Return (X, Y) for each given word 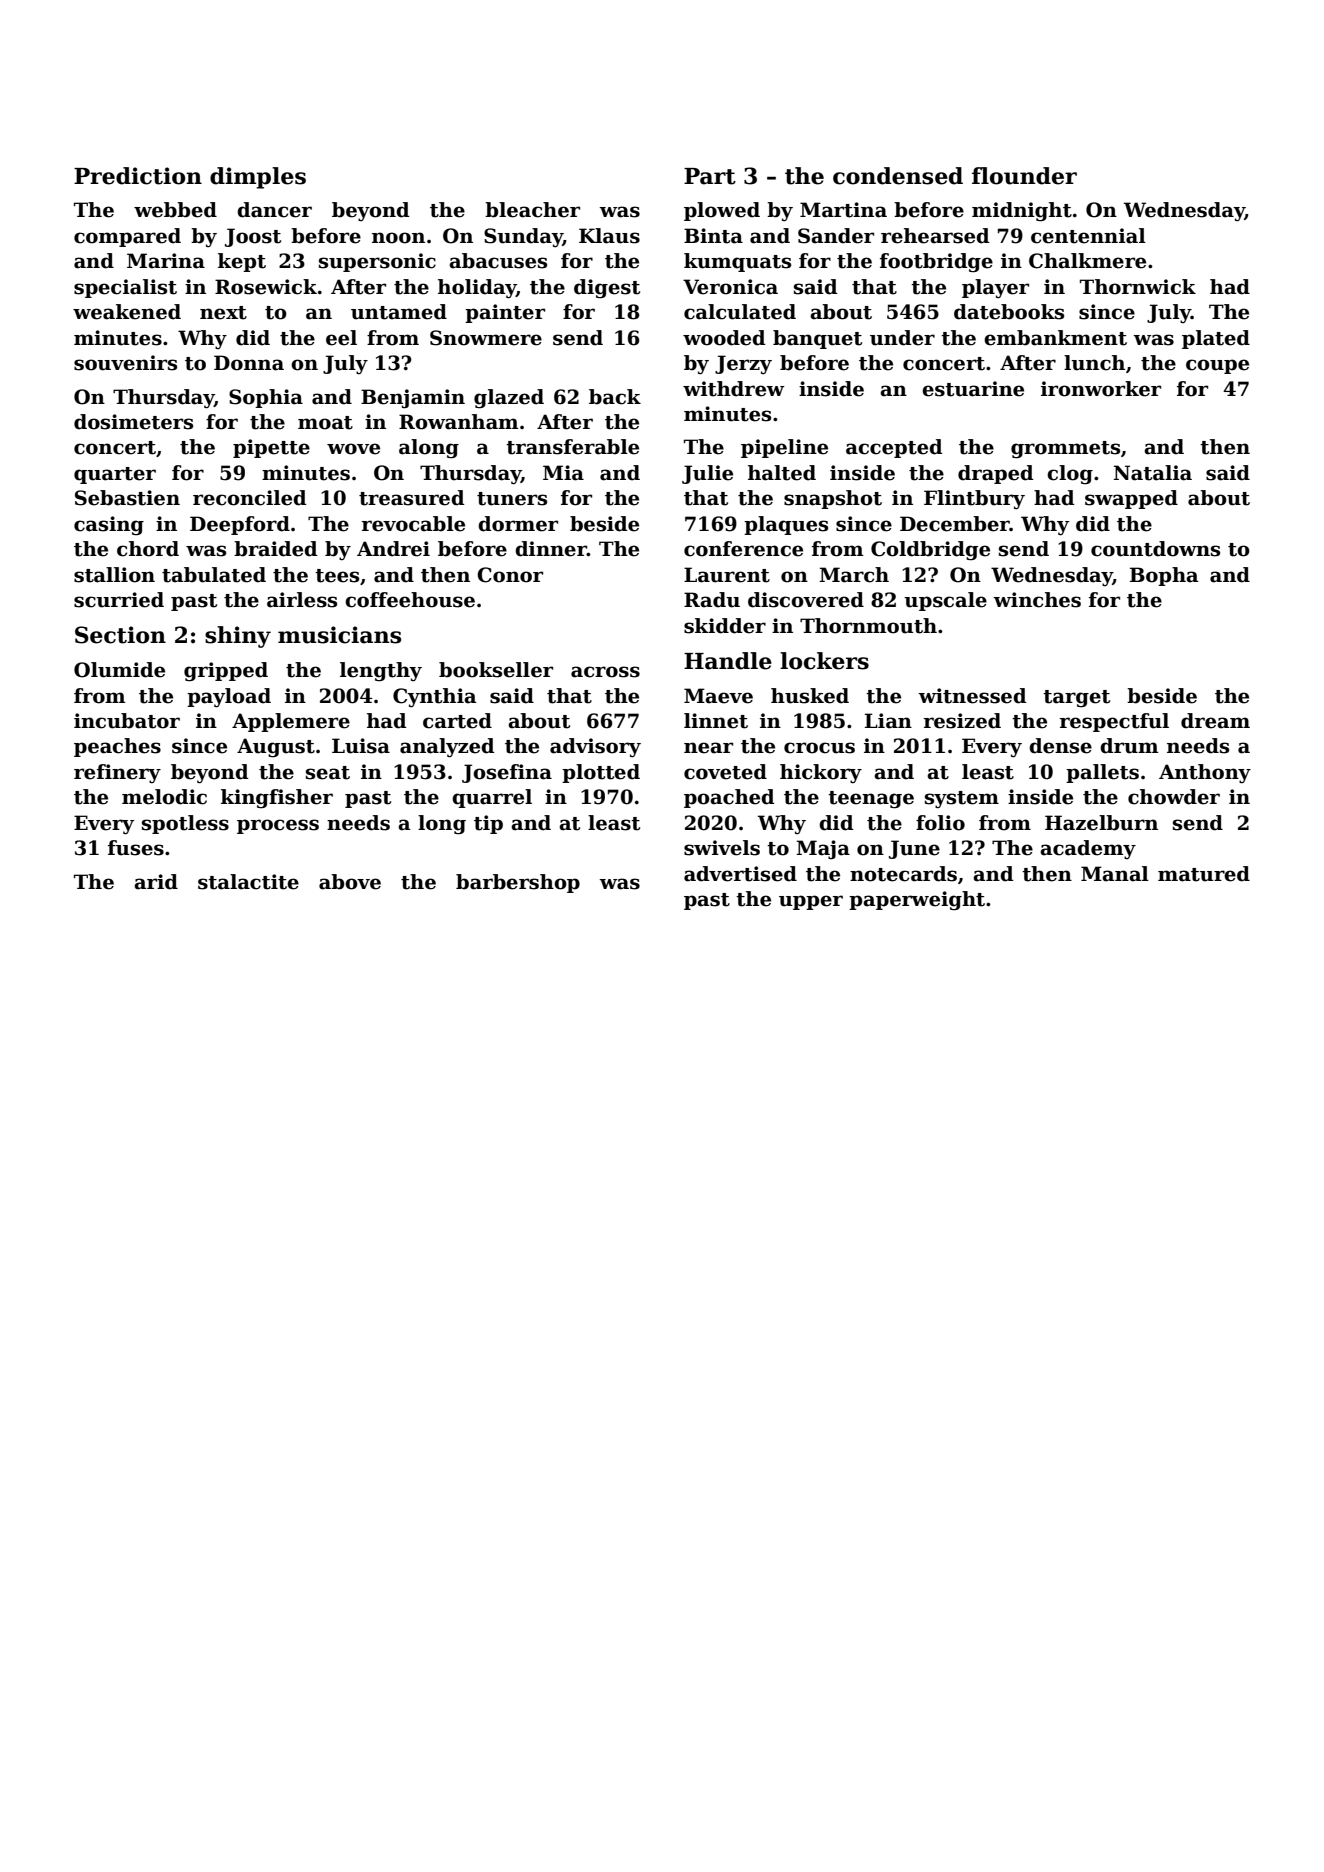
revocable (413, 524)
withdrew (733, 389)
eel (341, 338)
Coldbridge (930, 550)
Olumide (119, 670)
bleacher (532, 210)
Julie (707, 474)
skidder (725, 626)
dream (1215, 721)
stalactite (248, 882)
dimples (258, 178)
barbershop (518, 883)
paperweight (917, 901)
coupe (1217, 366)
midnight (1022, 212)
